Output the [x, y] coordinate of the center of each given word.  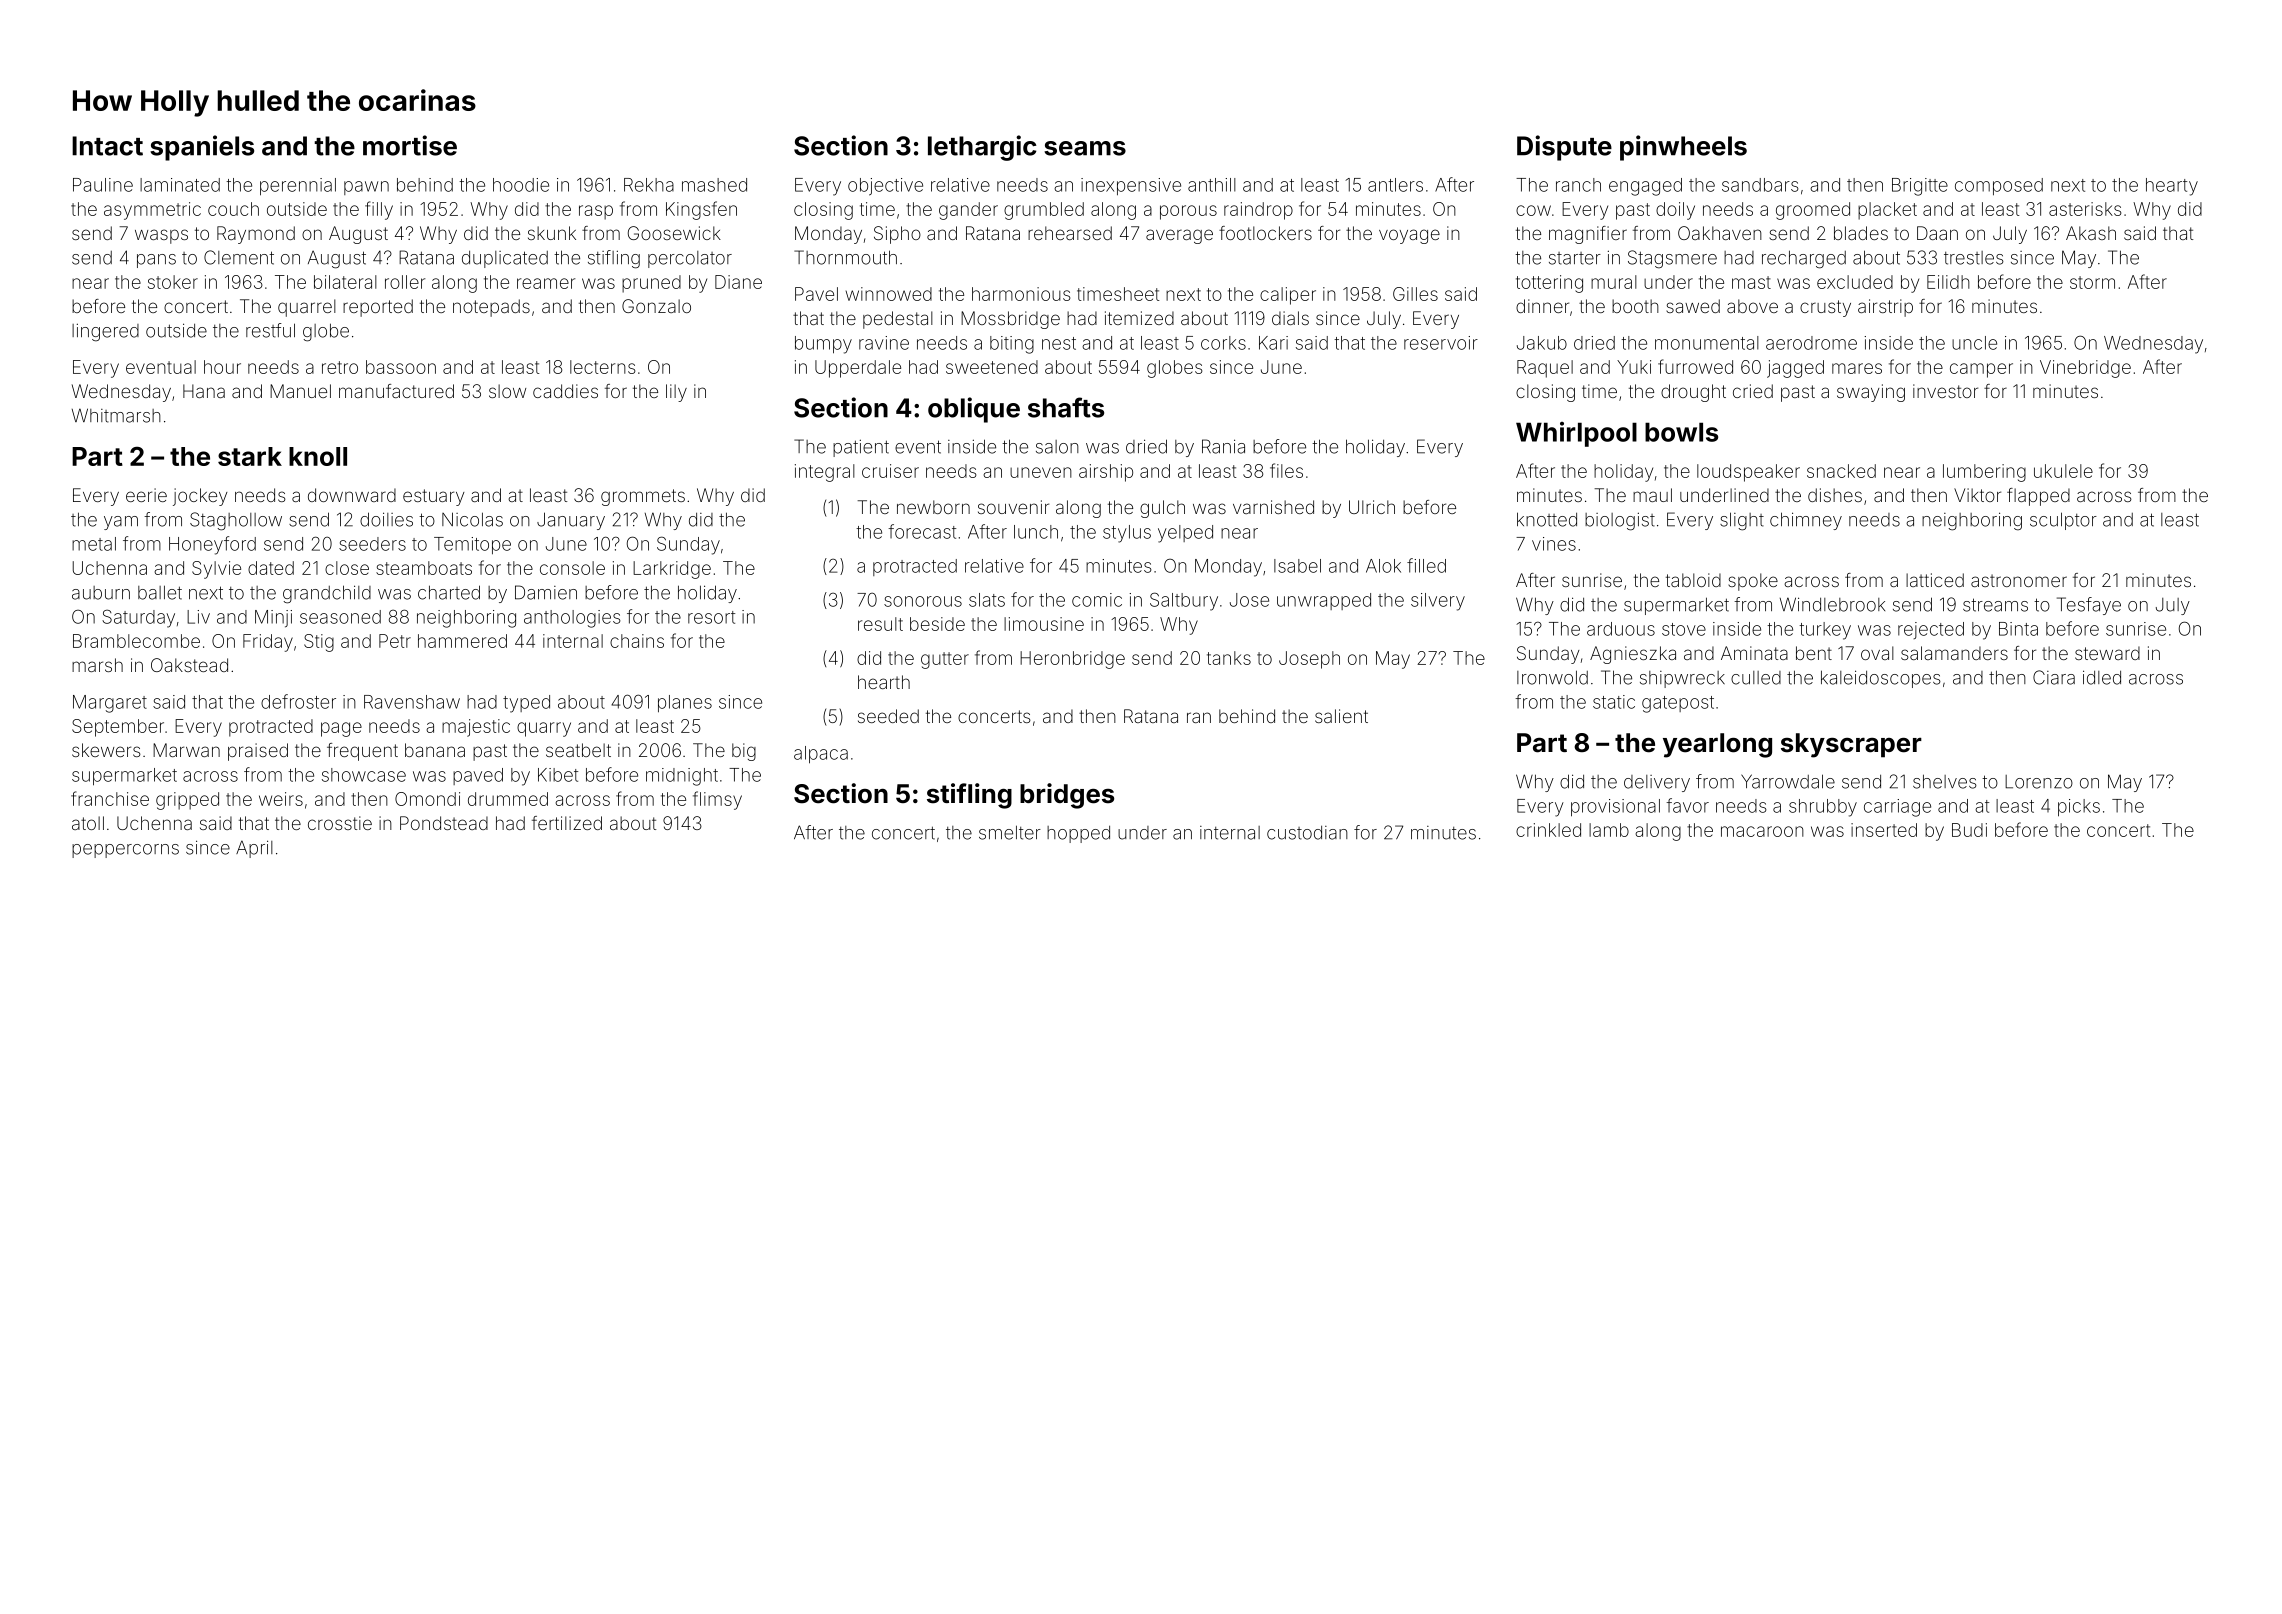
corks [1223, 343]
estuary [434, 497]
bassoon [401, 367]
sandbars [1760, 185]
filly [379, 210]
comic [1097, 600]
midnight [682, 777]
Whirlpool [1576, 434]
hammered [462, 641]
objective [885, 187]
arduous [1621, 629]
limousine [1044, 624]
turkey [1825, 631]
